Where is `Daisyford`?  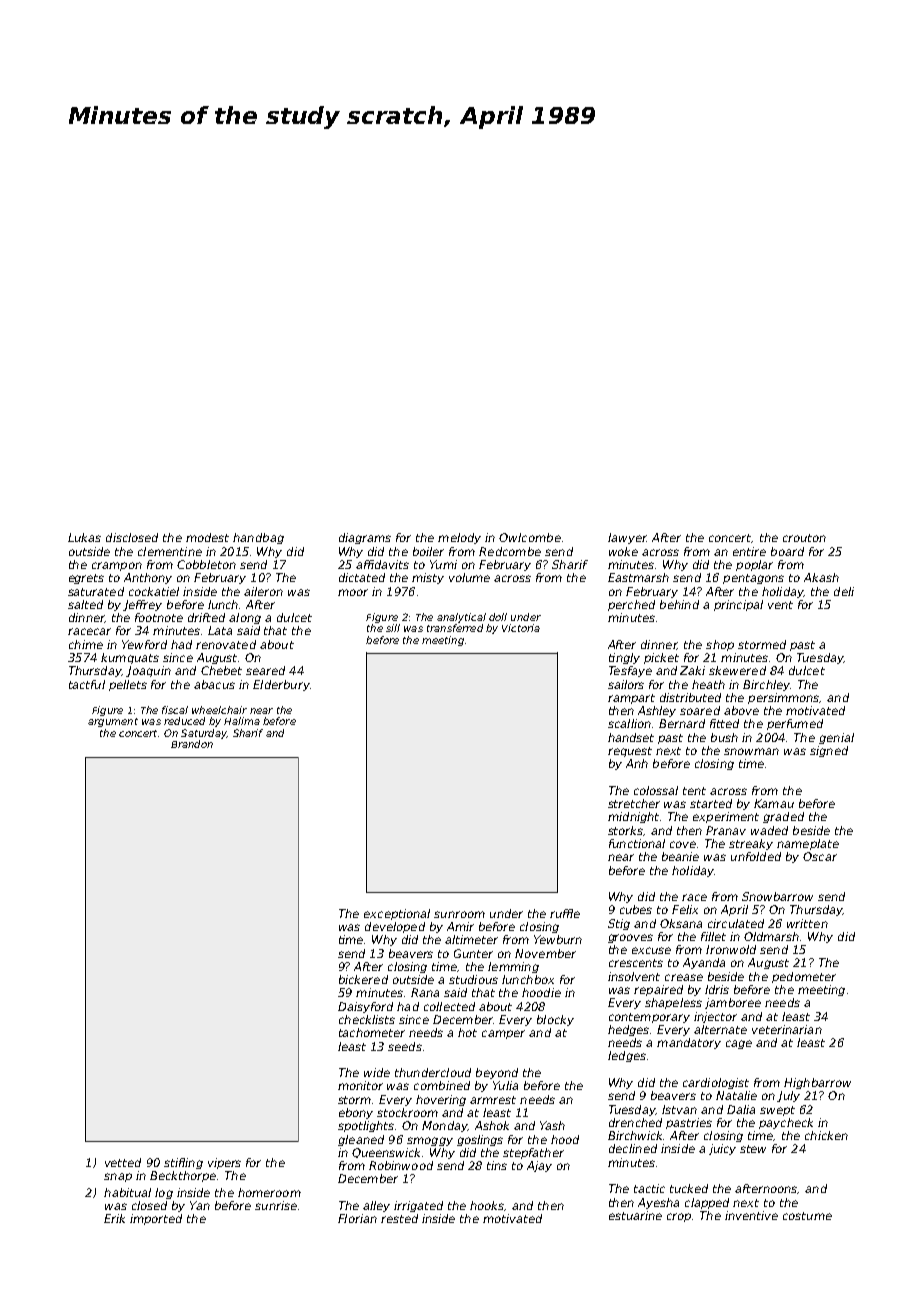 Daisyford is located at coordinates (365, 1007).
